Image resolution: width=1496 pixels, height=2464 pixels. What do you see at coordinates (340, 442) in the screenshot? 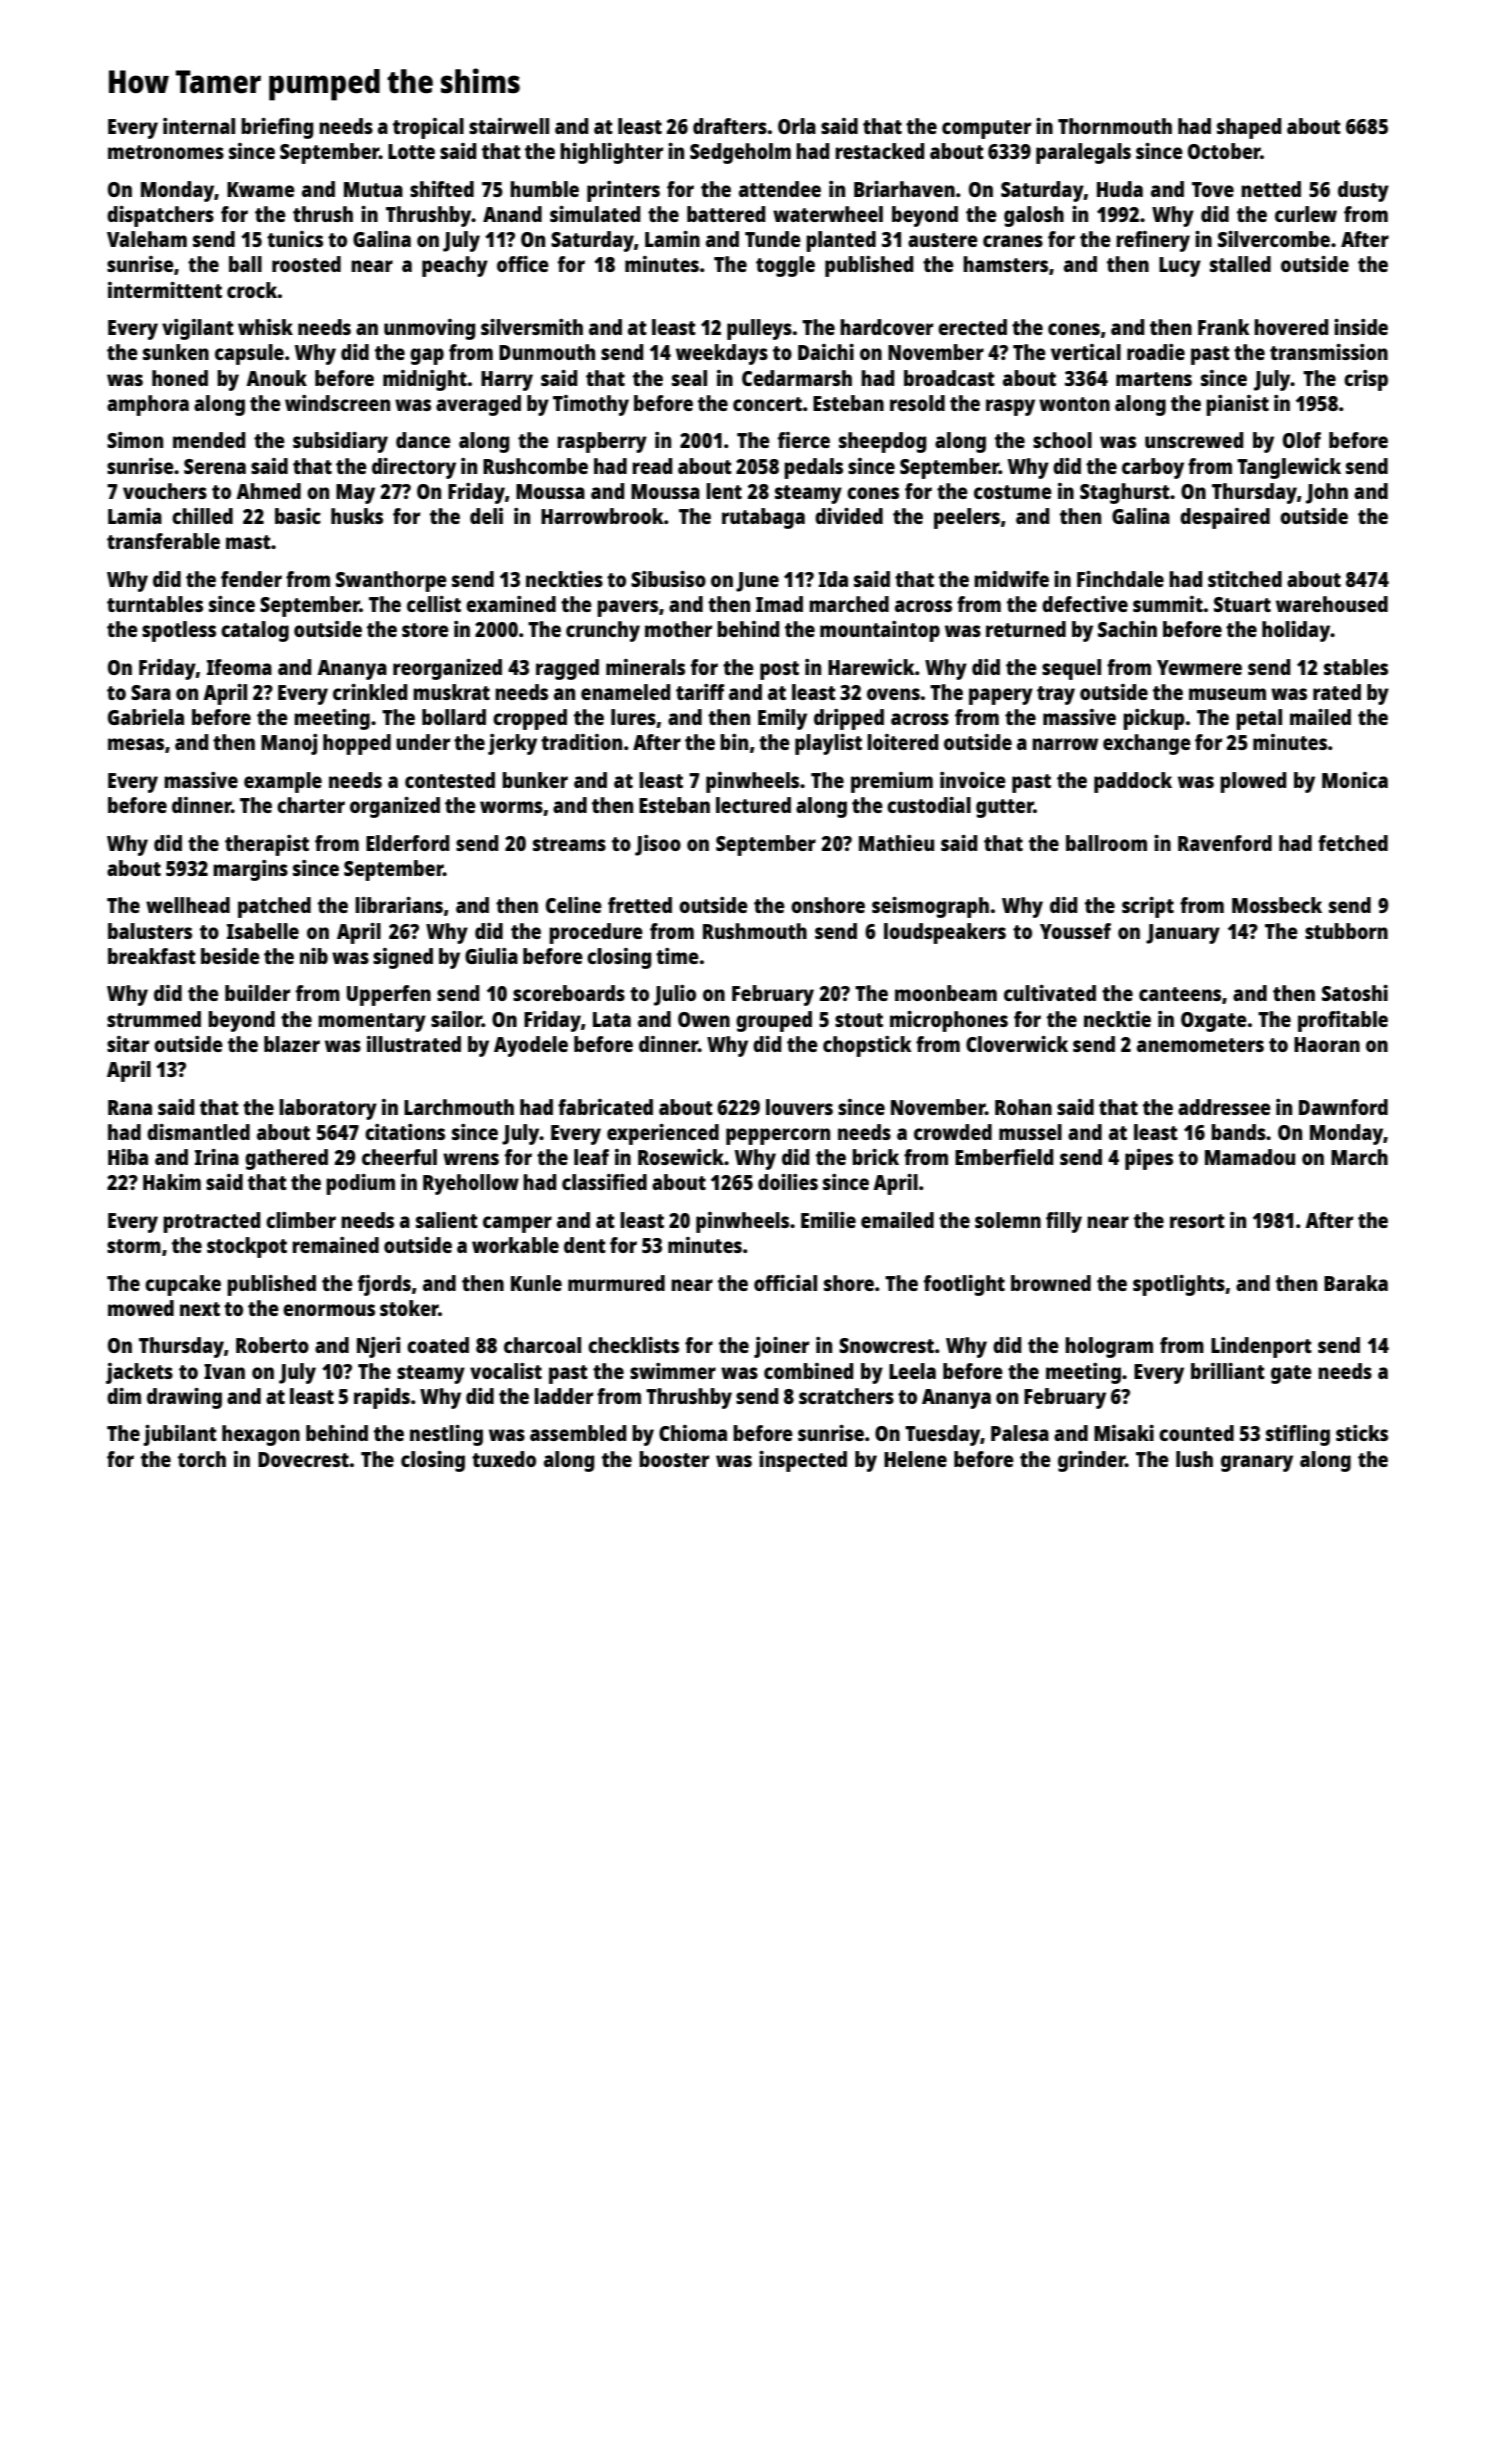
I see `subsidiary` at bounding box center [340, 442].
